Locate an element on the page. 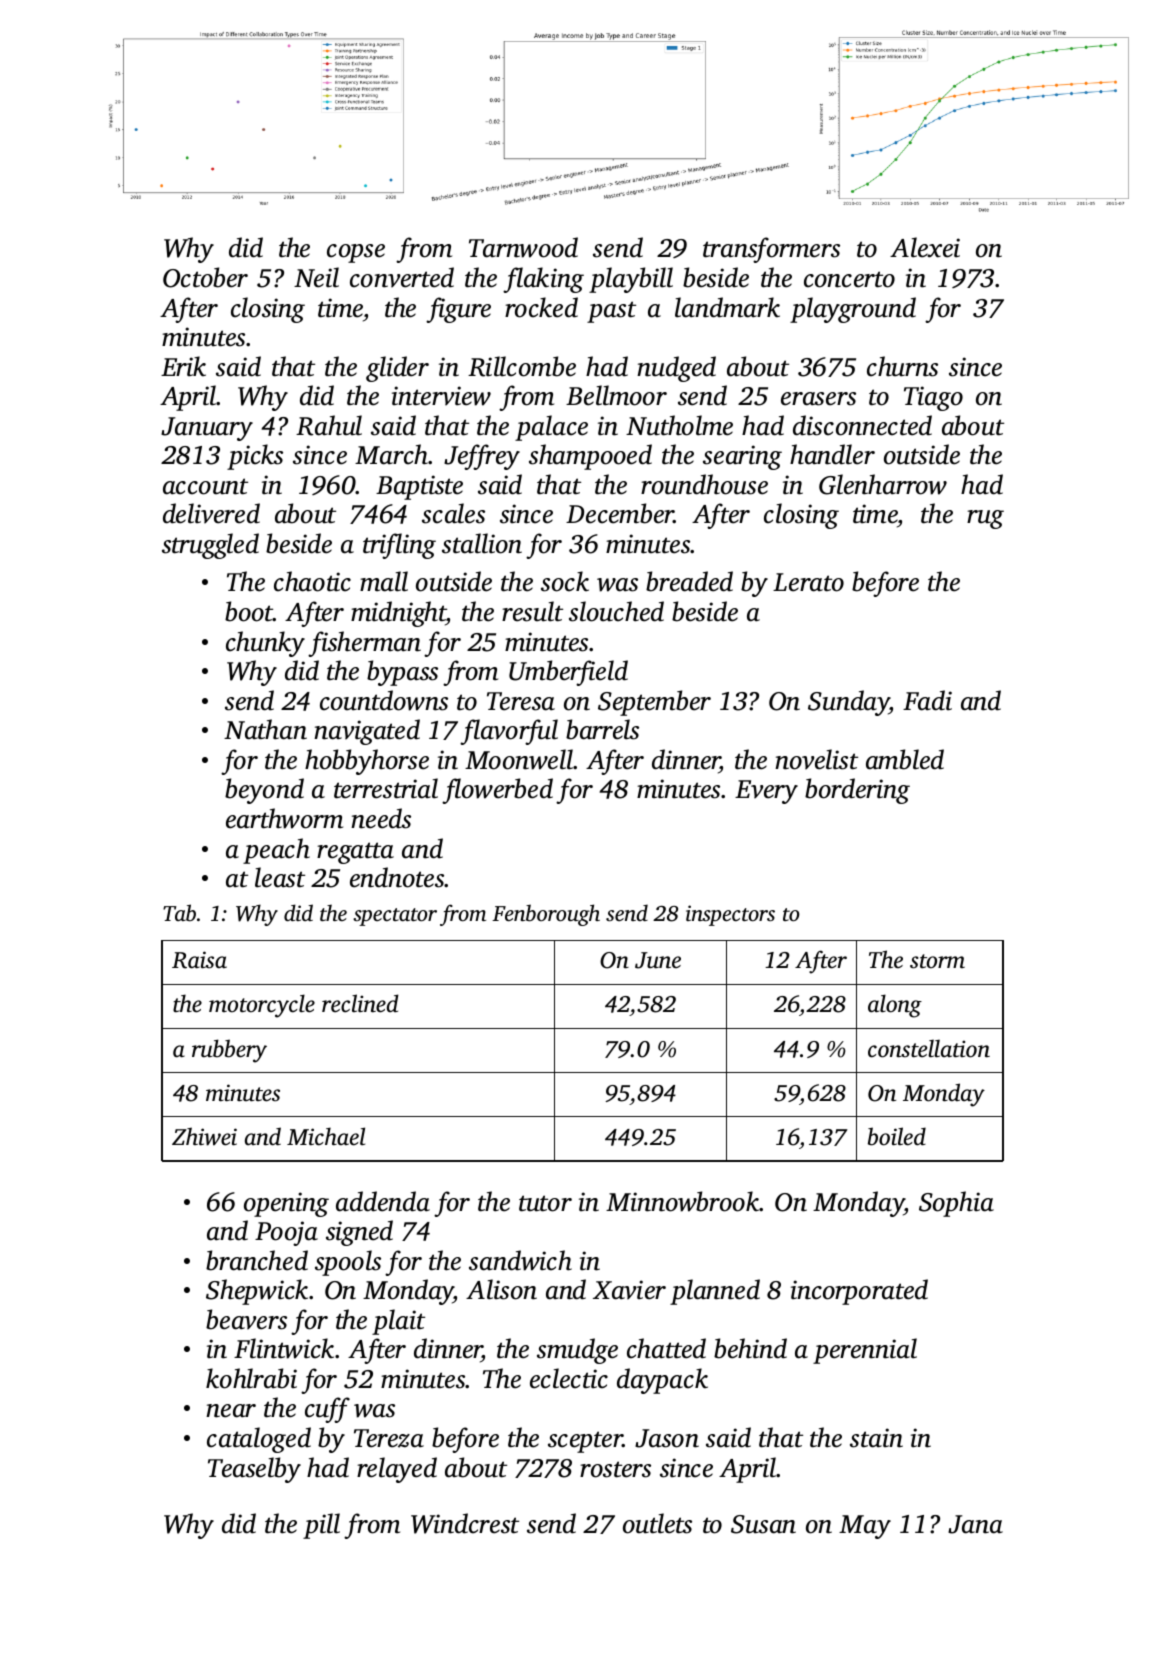 This document has width=1165, height=1654. Fenborough is located at coordinates (546, 915).
